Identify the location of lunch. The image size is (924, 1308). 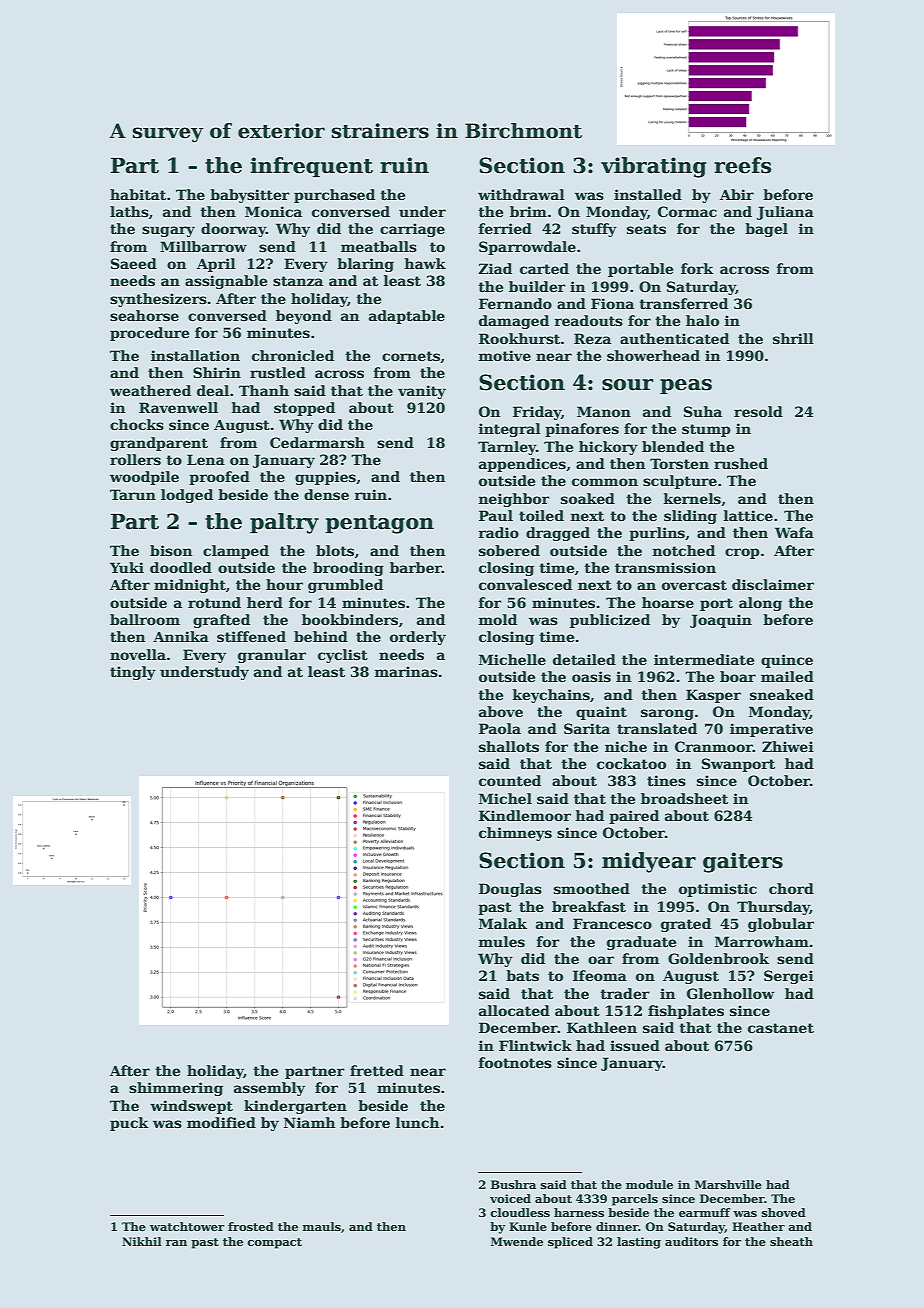
(417, 1122).
